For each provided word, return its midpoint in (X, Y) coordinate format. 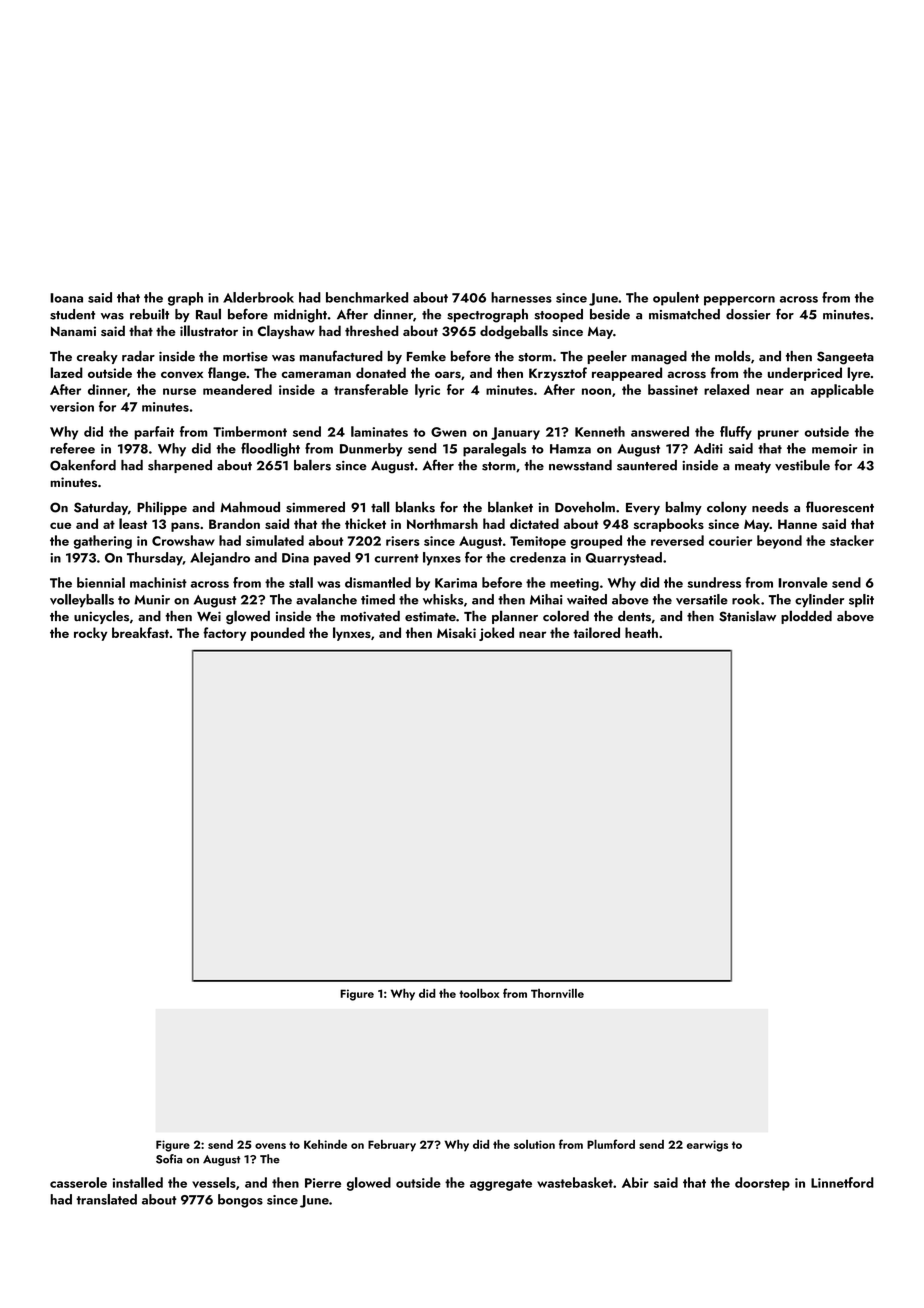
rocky (90, 634)
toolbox (479, 993)
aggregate (501, 1185)
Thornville (557, 993)
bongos (240, 1201)
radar (138, 356)
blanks (415, 507)
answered (660, 431)
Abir (635, 1182)
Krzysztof (558, 374)
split (861, 601)
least (133, 523)
